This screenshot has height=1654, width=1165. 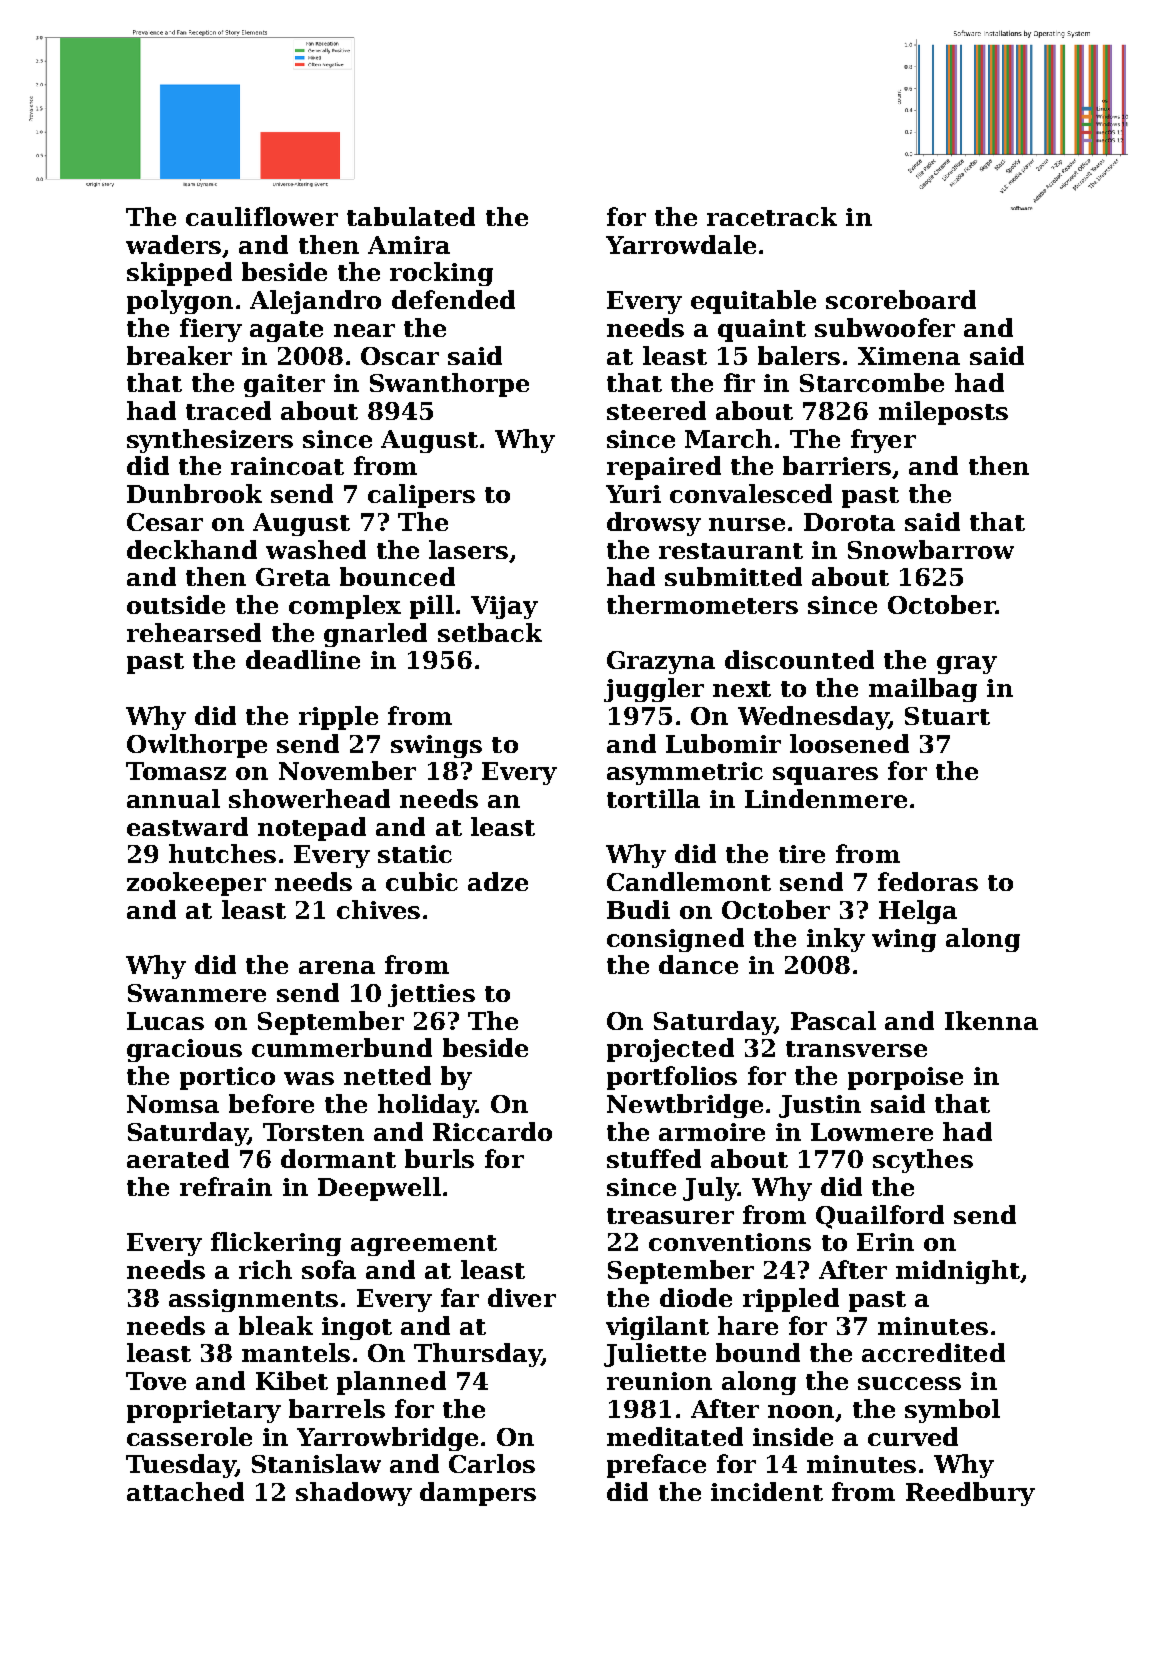 I want to click on scythes, so click(x=923, y=1161).
